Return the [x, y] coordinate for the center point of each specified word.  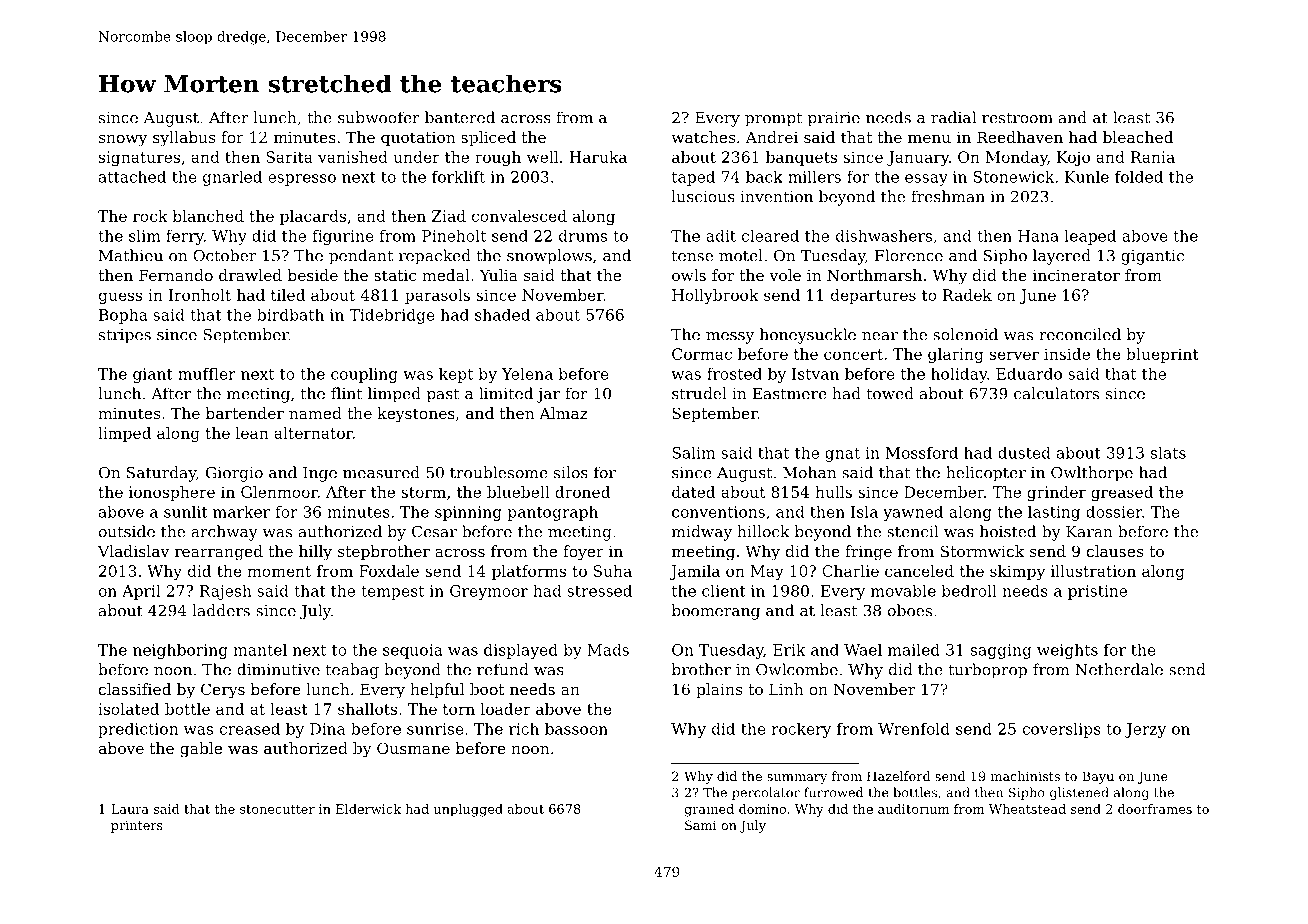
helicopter [986, 474]
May [767, 572]
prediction [138, 730]
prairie [834, 119]
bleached [1138, 137]
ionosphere [172, 493]
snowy [123, 141]
